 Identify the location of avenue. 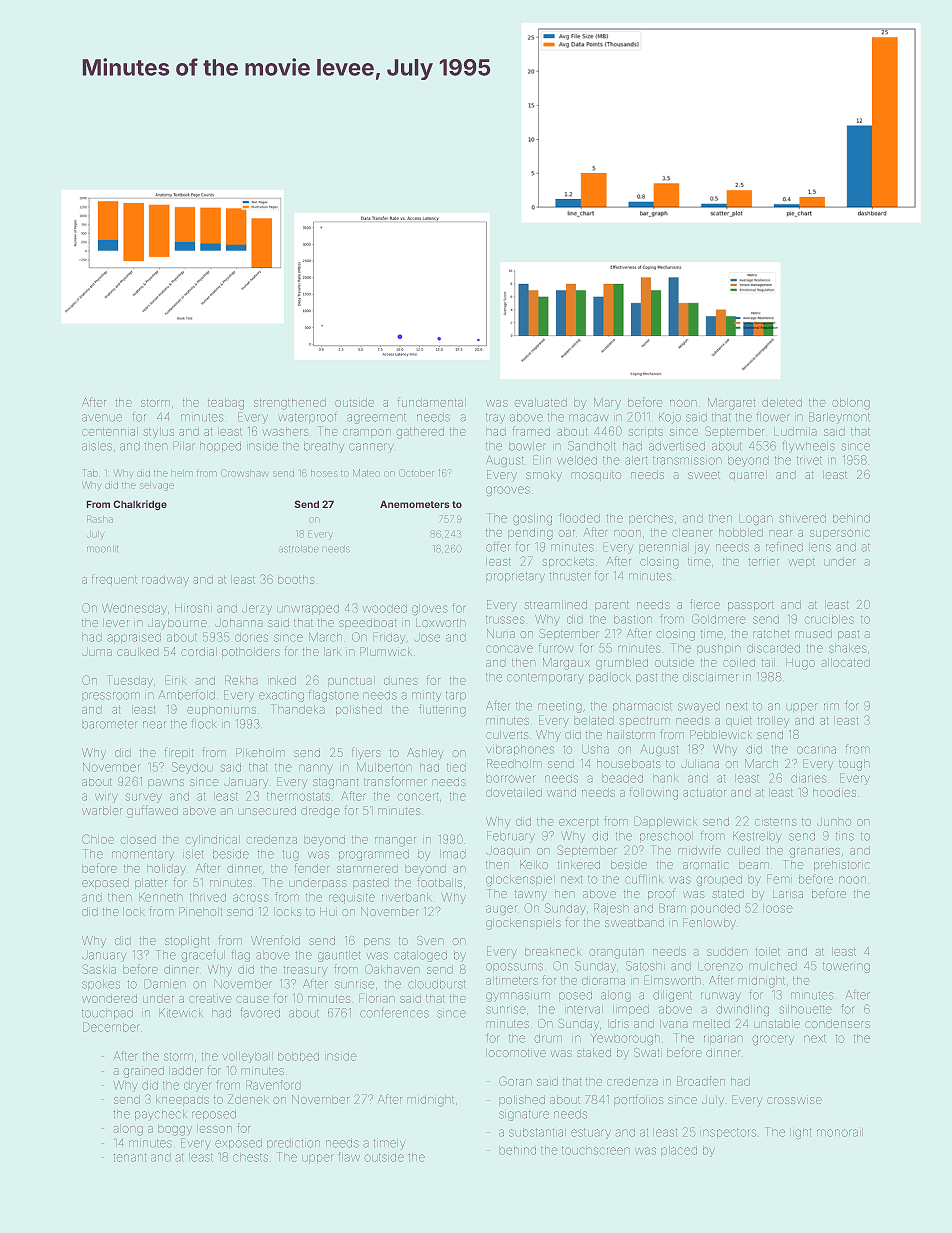
(102, 418).
